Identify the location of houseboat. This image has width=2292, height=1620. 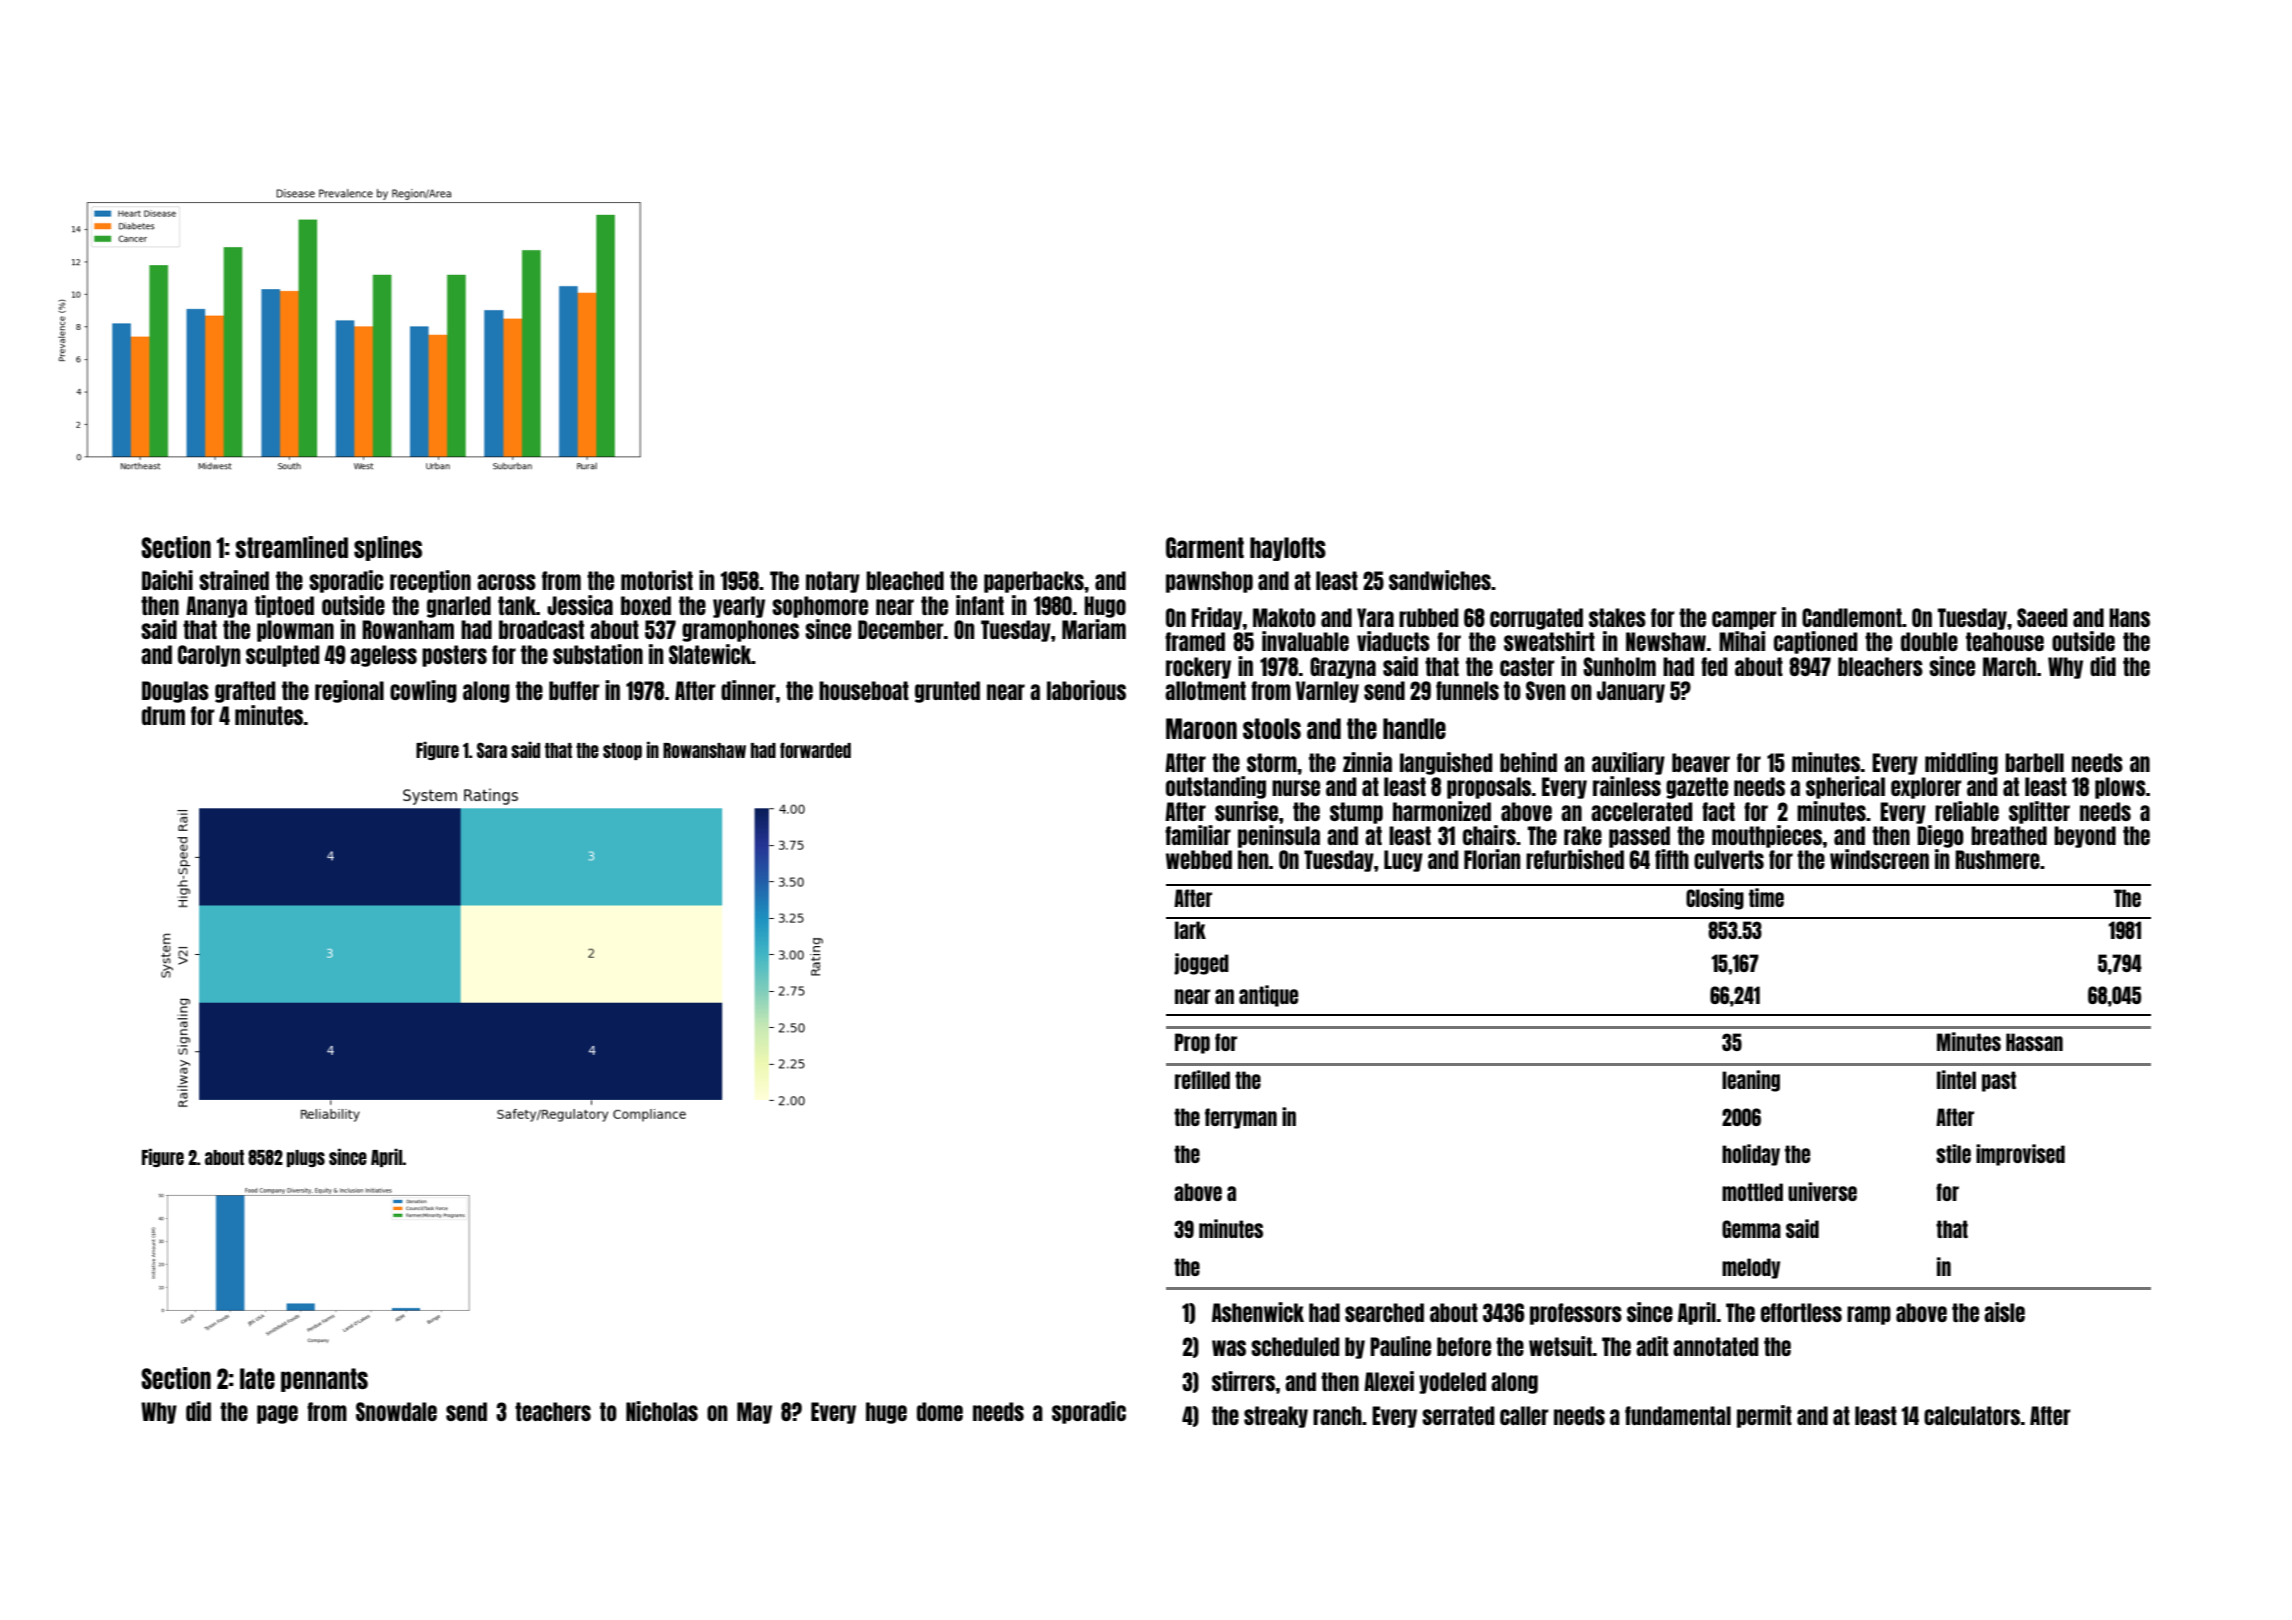
(864, 690).
